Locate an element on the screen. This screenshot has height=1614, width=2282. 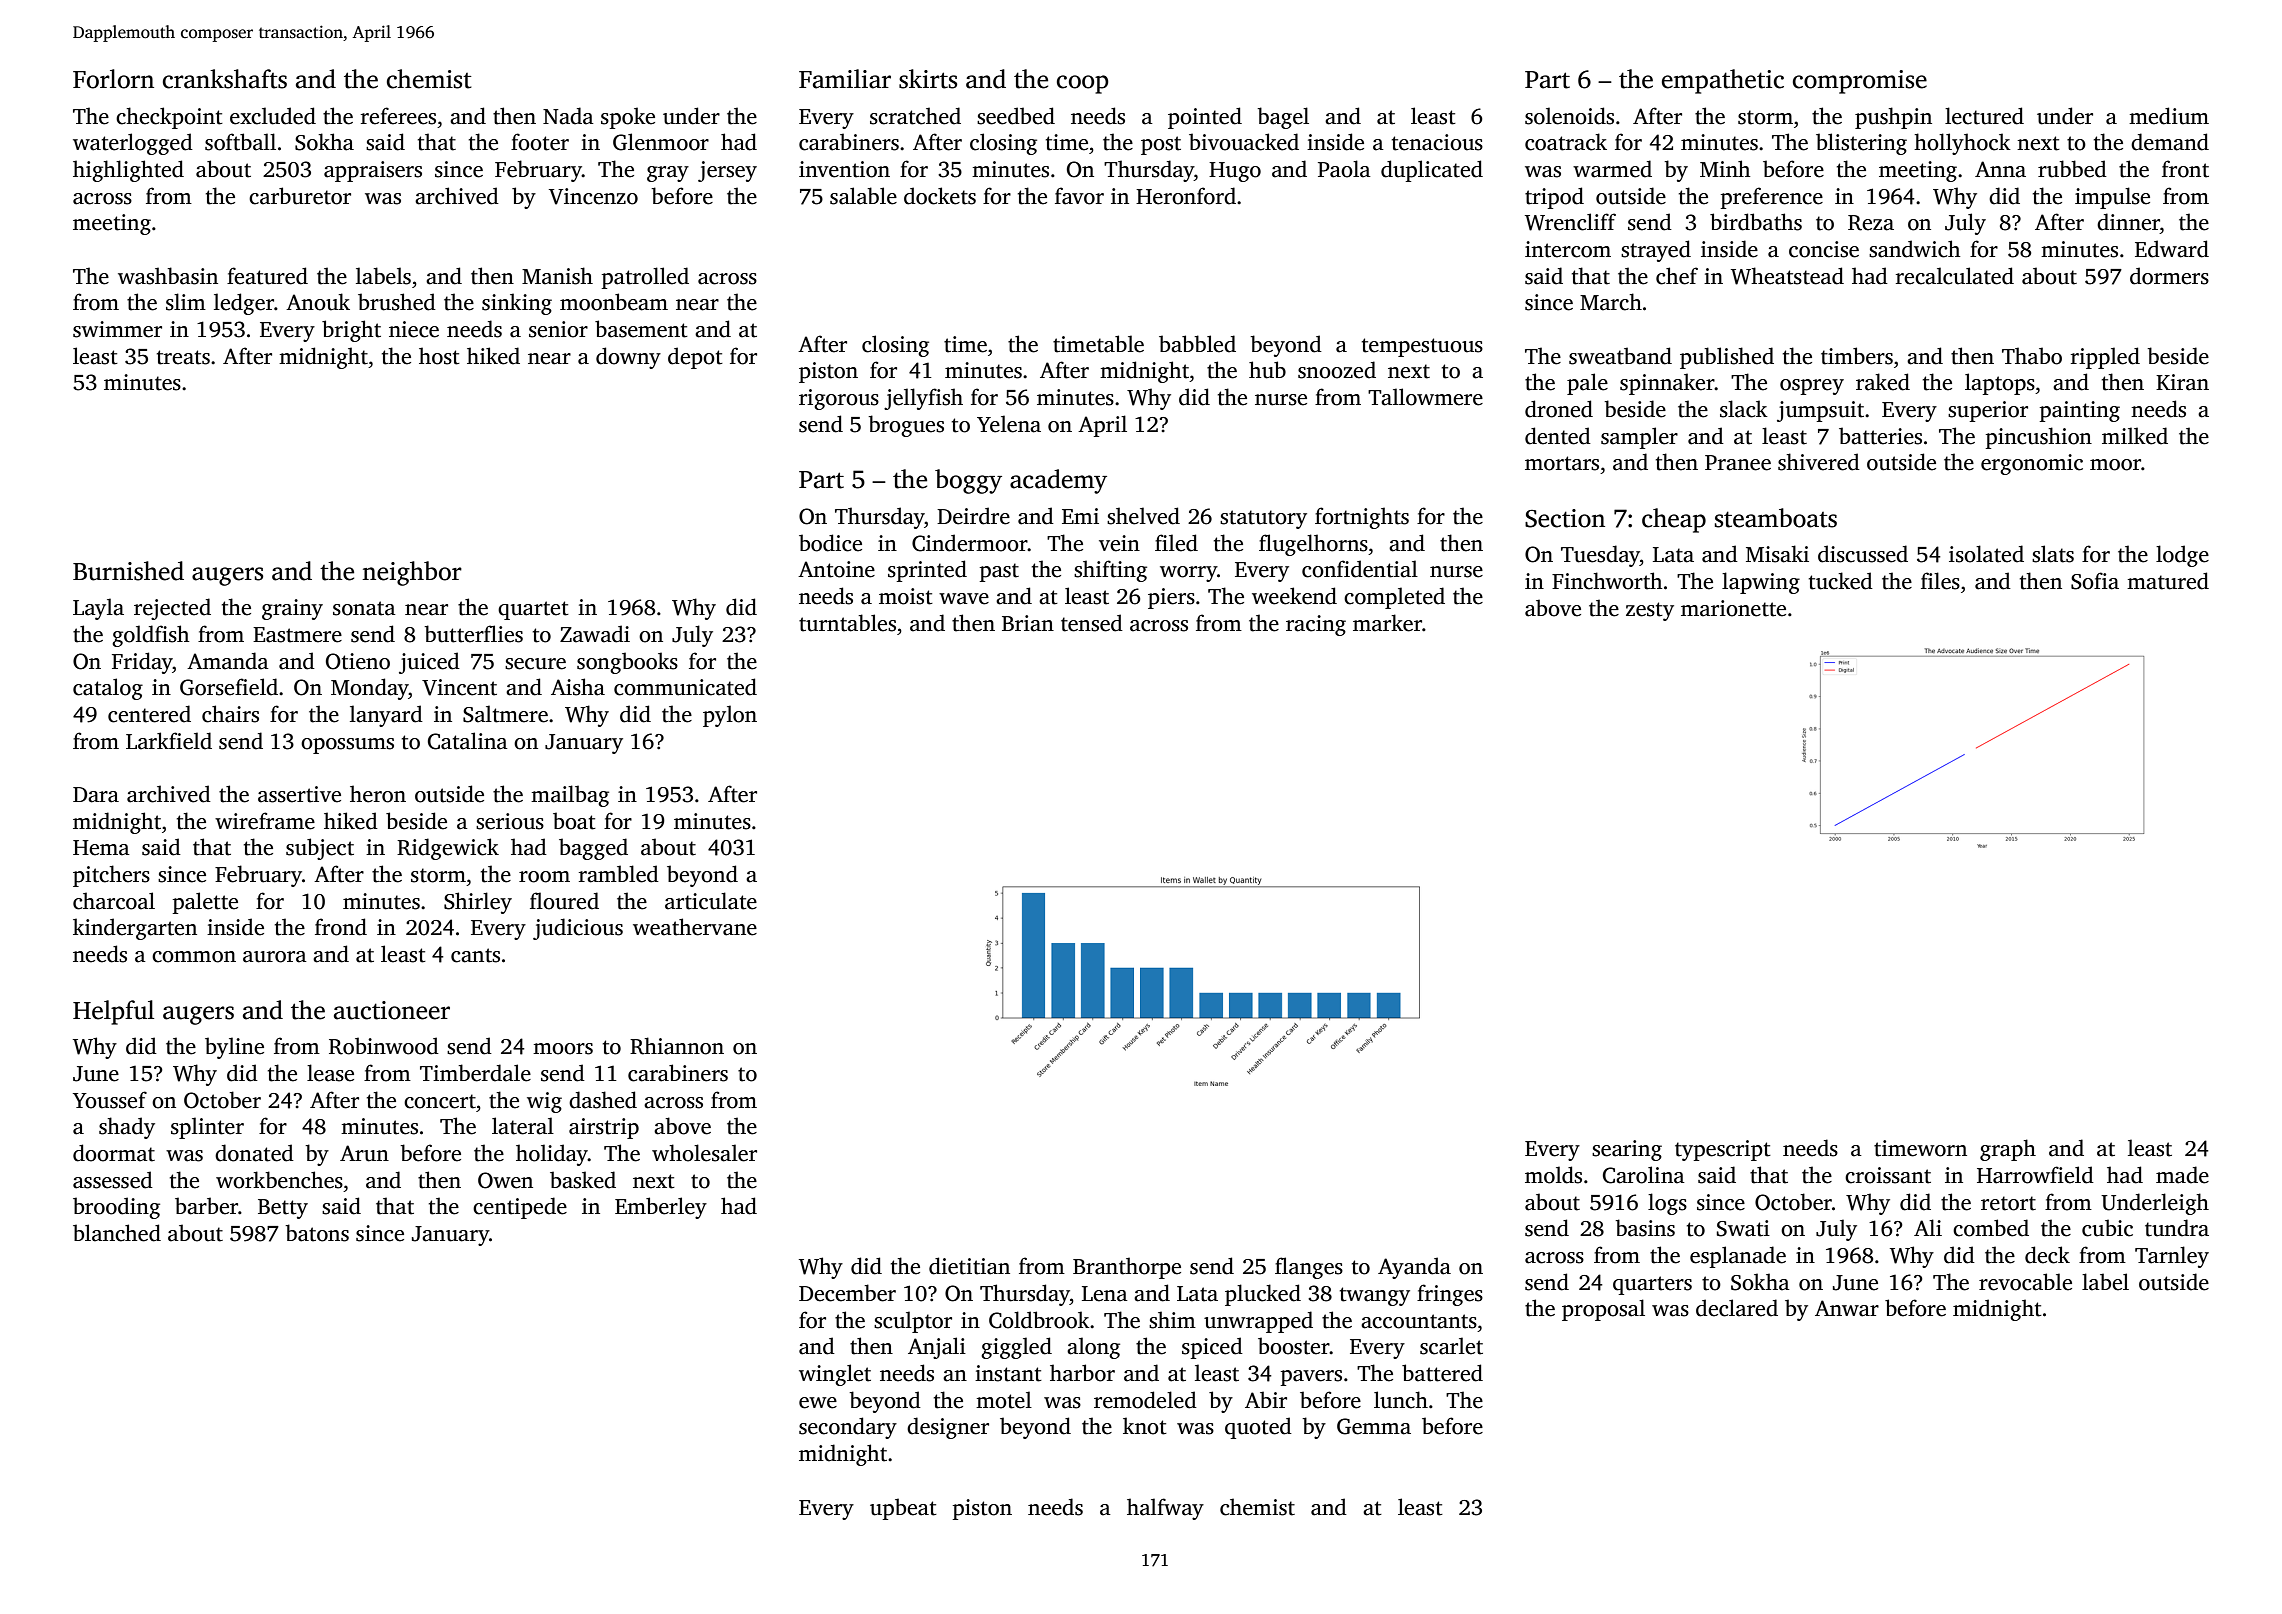
molds is located at coordinates (1553, 1175).
